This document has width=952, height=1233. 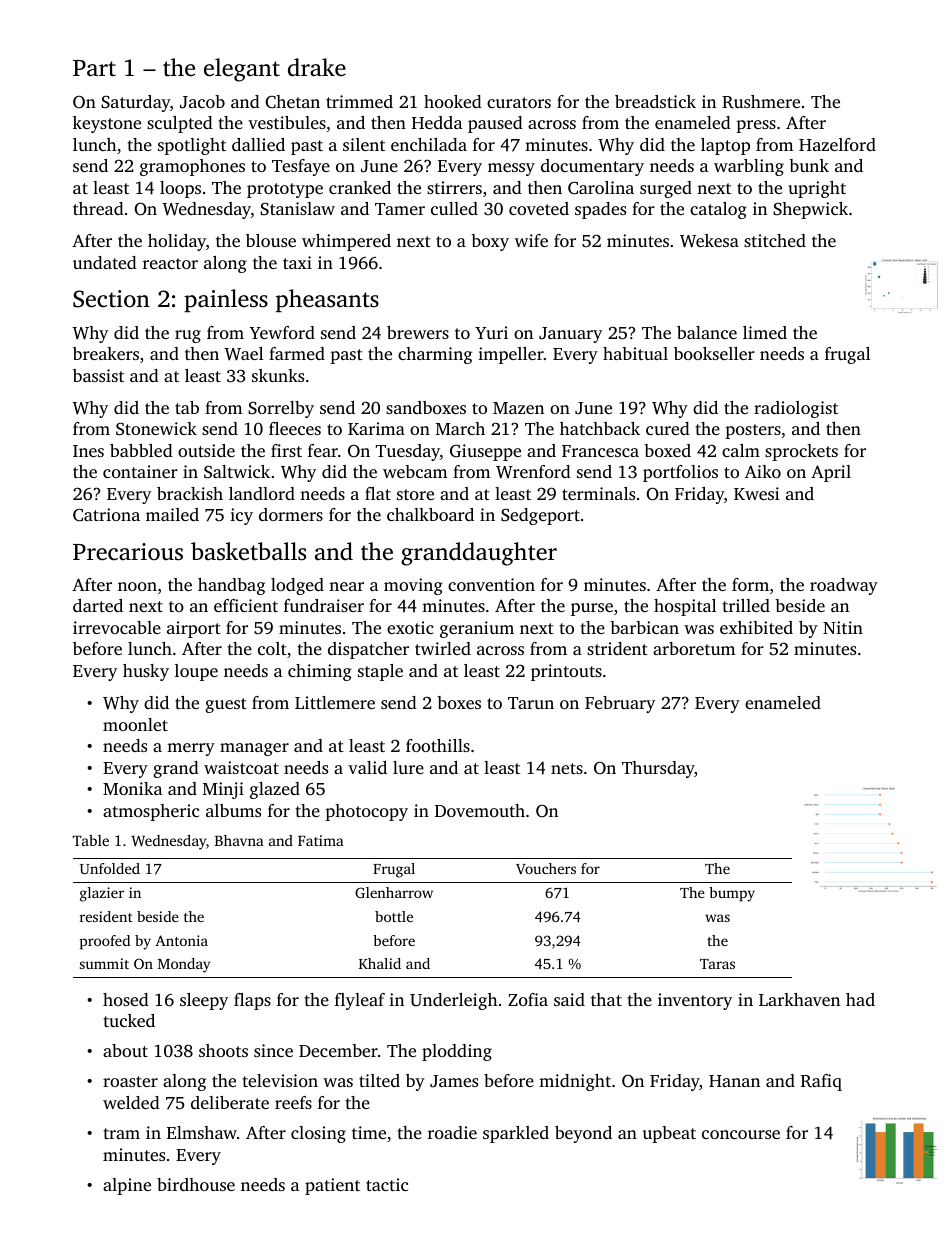 What do you see at coordinates (359, 101) in the document?
I see `trimmed` at bounding box center [359, 101].
